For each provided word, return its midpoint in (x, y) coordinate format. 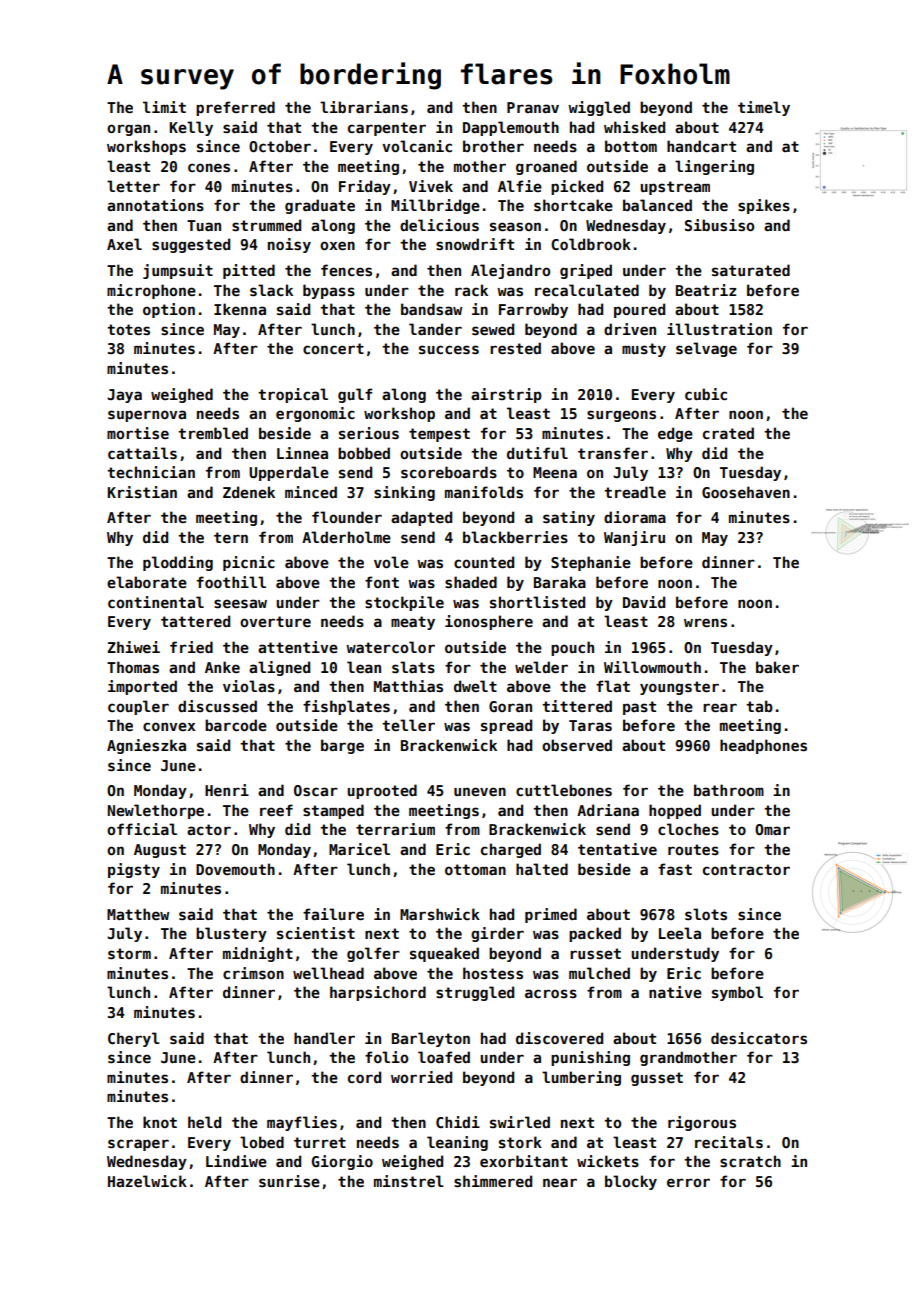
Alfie (520, 186)
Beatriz (706, 290)
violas (249, 686)
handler (324, 1038)
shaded (471, 582)
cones (209, 167)
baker (777, 667)
